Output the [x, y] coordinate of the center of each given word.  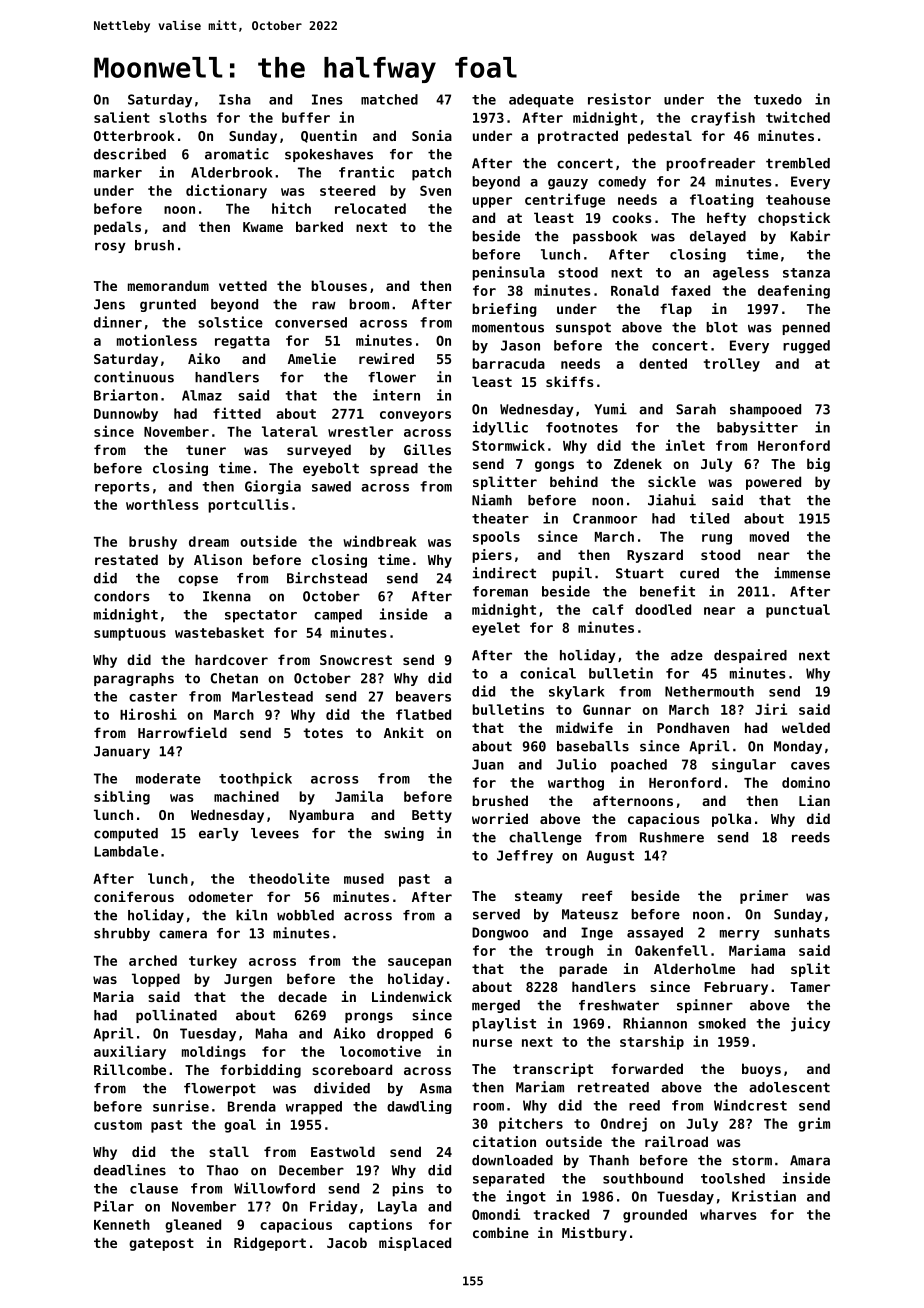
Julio [576, 764]
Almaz [202, 395]
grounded [655, 1216]
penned [806, 328]
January [122, 752]
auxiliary [130, 1052]
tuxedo [778, 99]
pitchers [531, 1124]
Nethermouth [709, 691]
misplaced [415, 1244]
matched [389, 99]
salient [122, 117]
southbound [643, 1178]
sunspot [583, 328]
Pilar [114, 1206]
